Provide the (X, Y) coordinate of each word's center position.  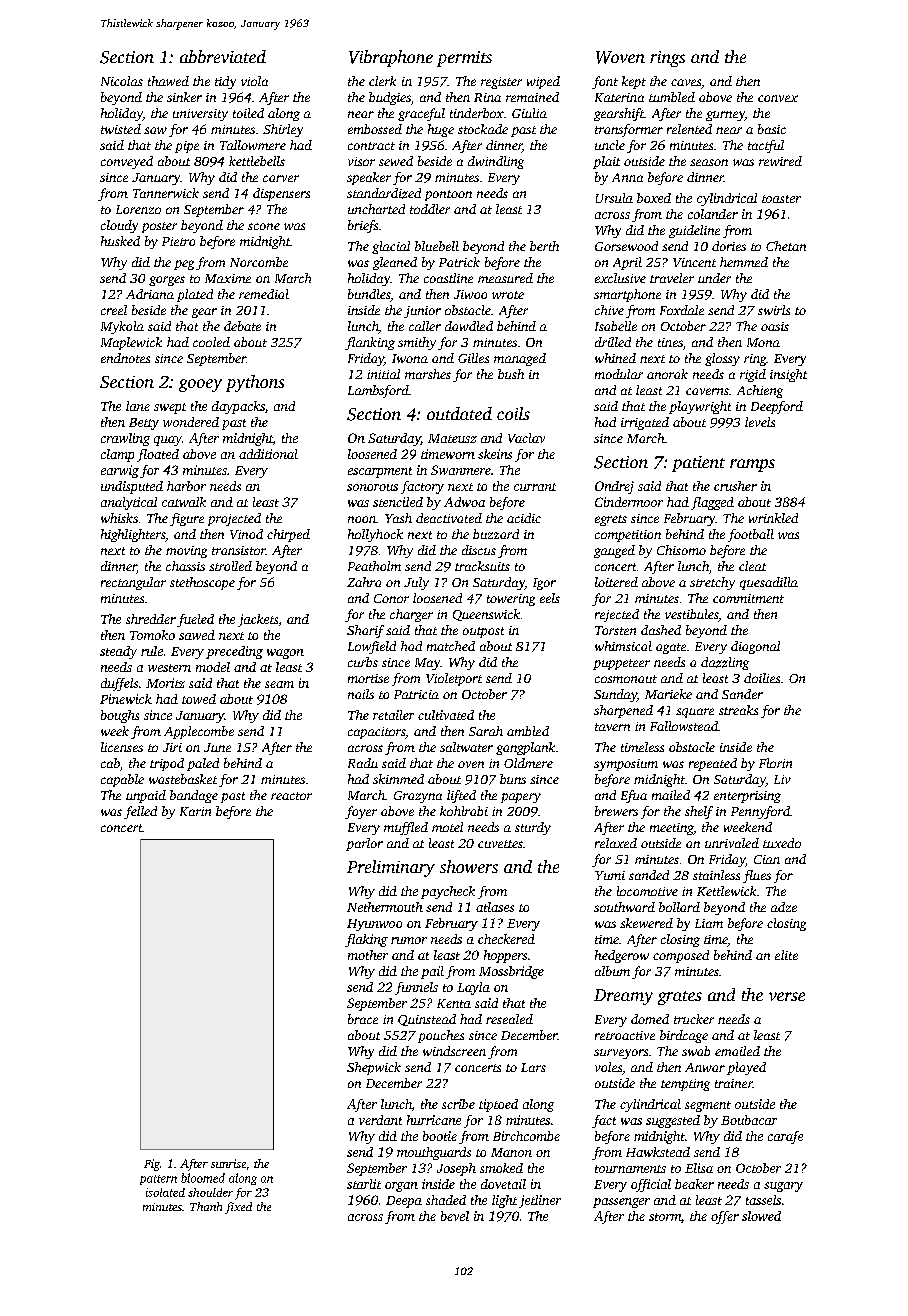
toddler (430, 209)
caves (686, 82)
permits (464, 59)
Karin (195, 811)
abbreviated (223, 56)
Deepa (404, 1202)
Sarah (486, 731)
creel (114, 310)
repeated (713, 764)
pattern (158, 1180)
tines (670, 342)
